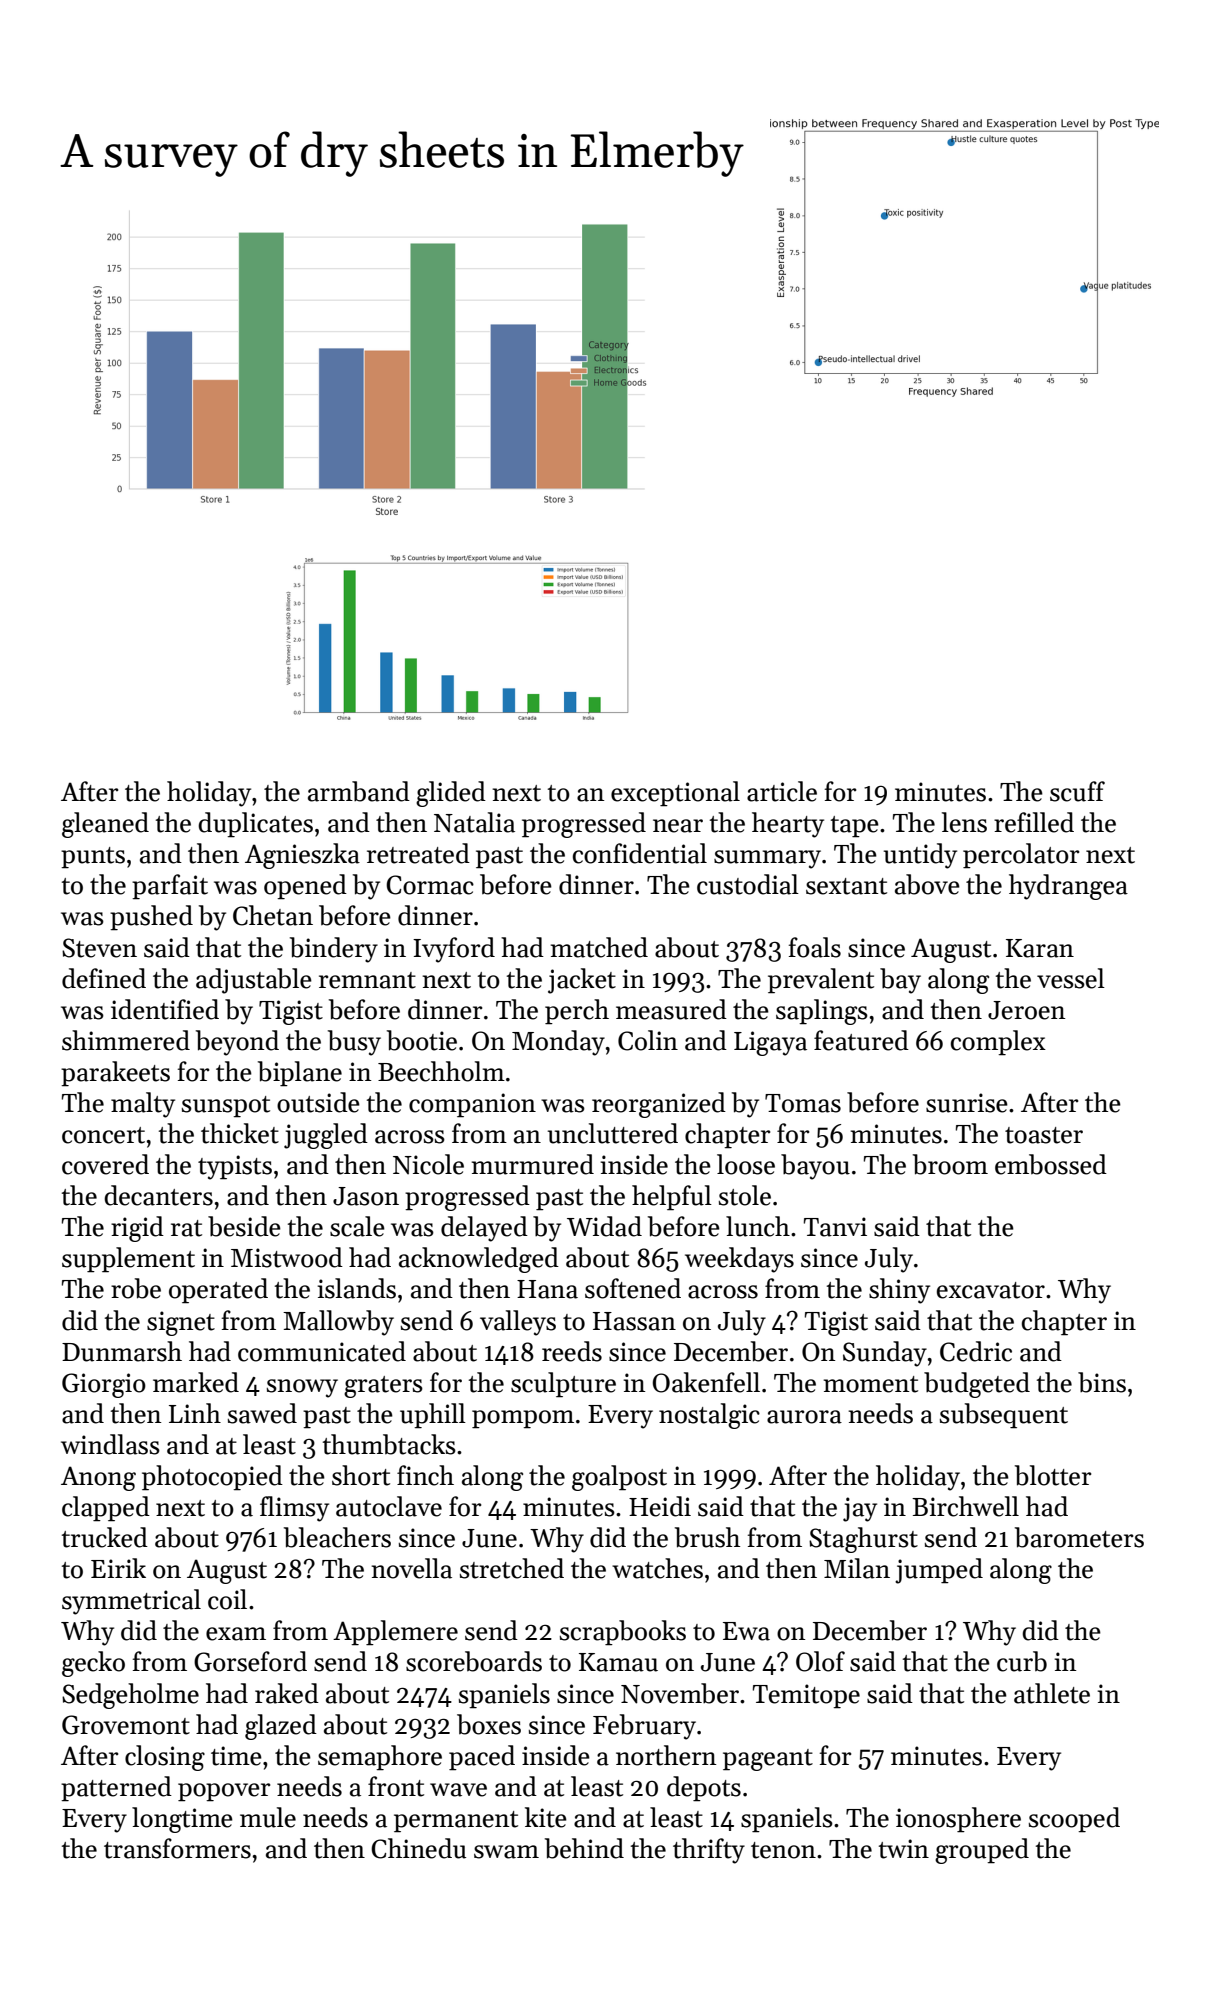 The image size is (1209, 1992). I want to click on transformers, so click(177, 1848).
